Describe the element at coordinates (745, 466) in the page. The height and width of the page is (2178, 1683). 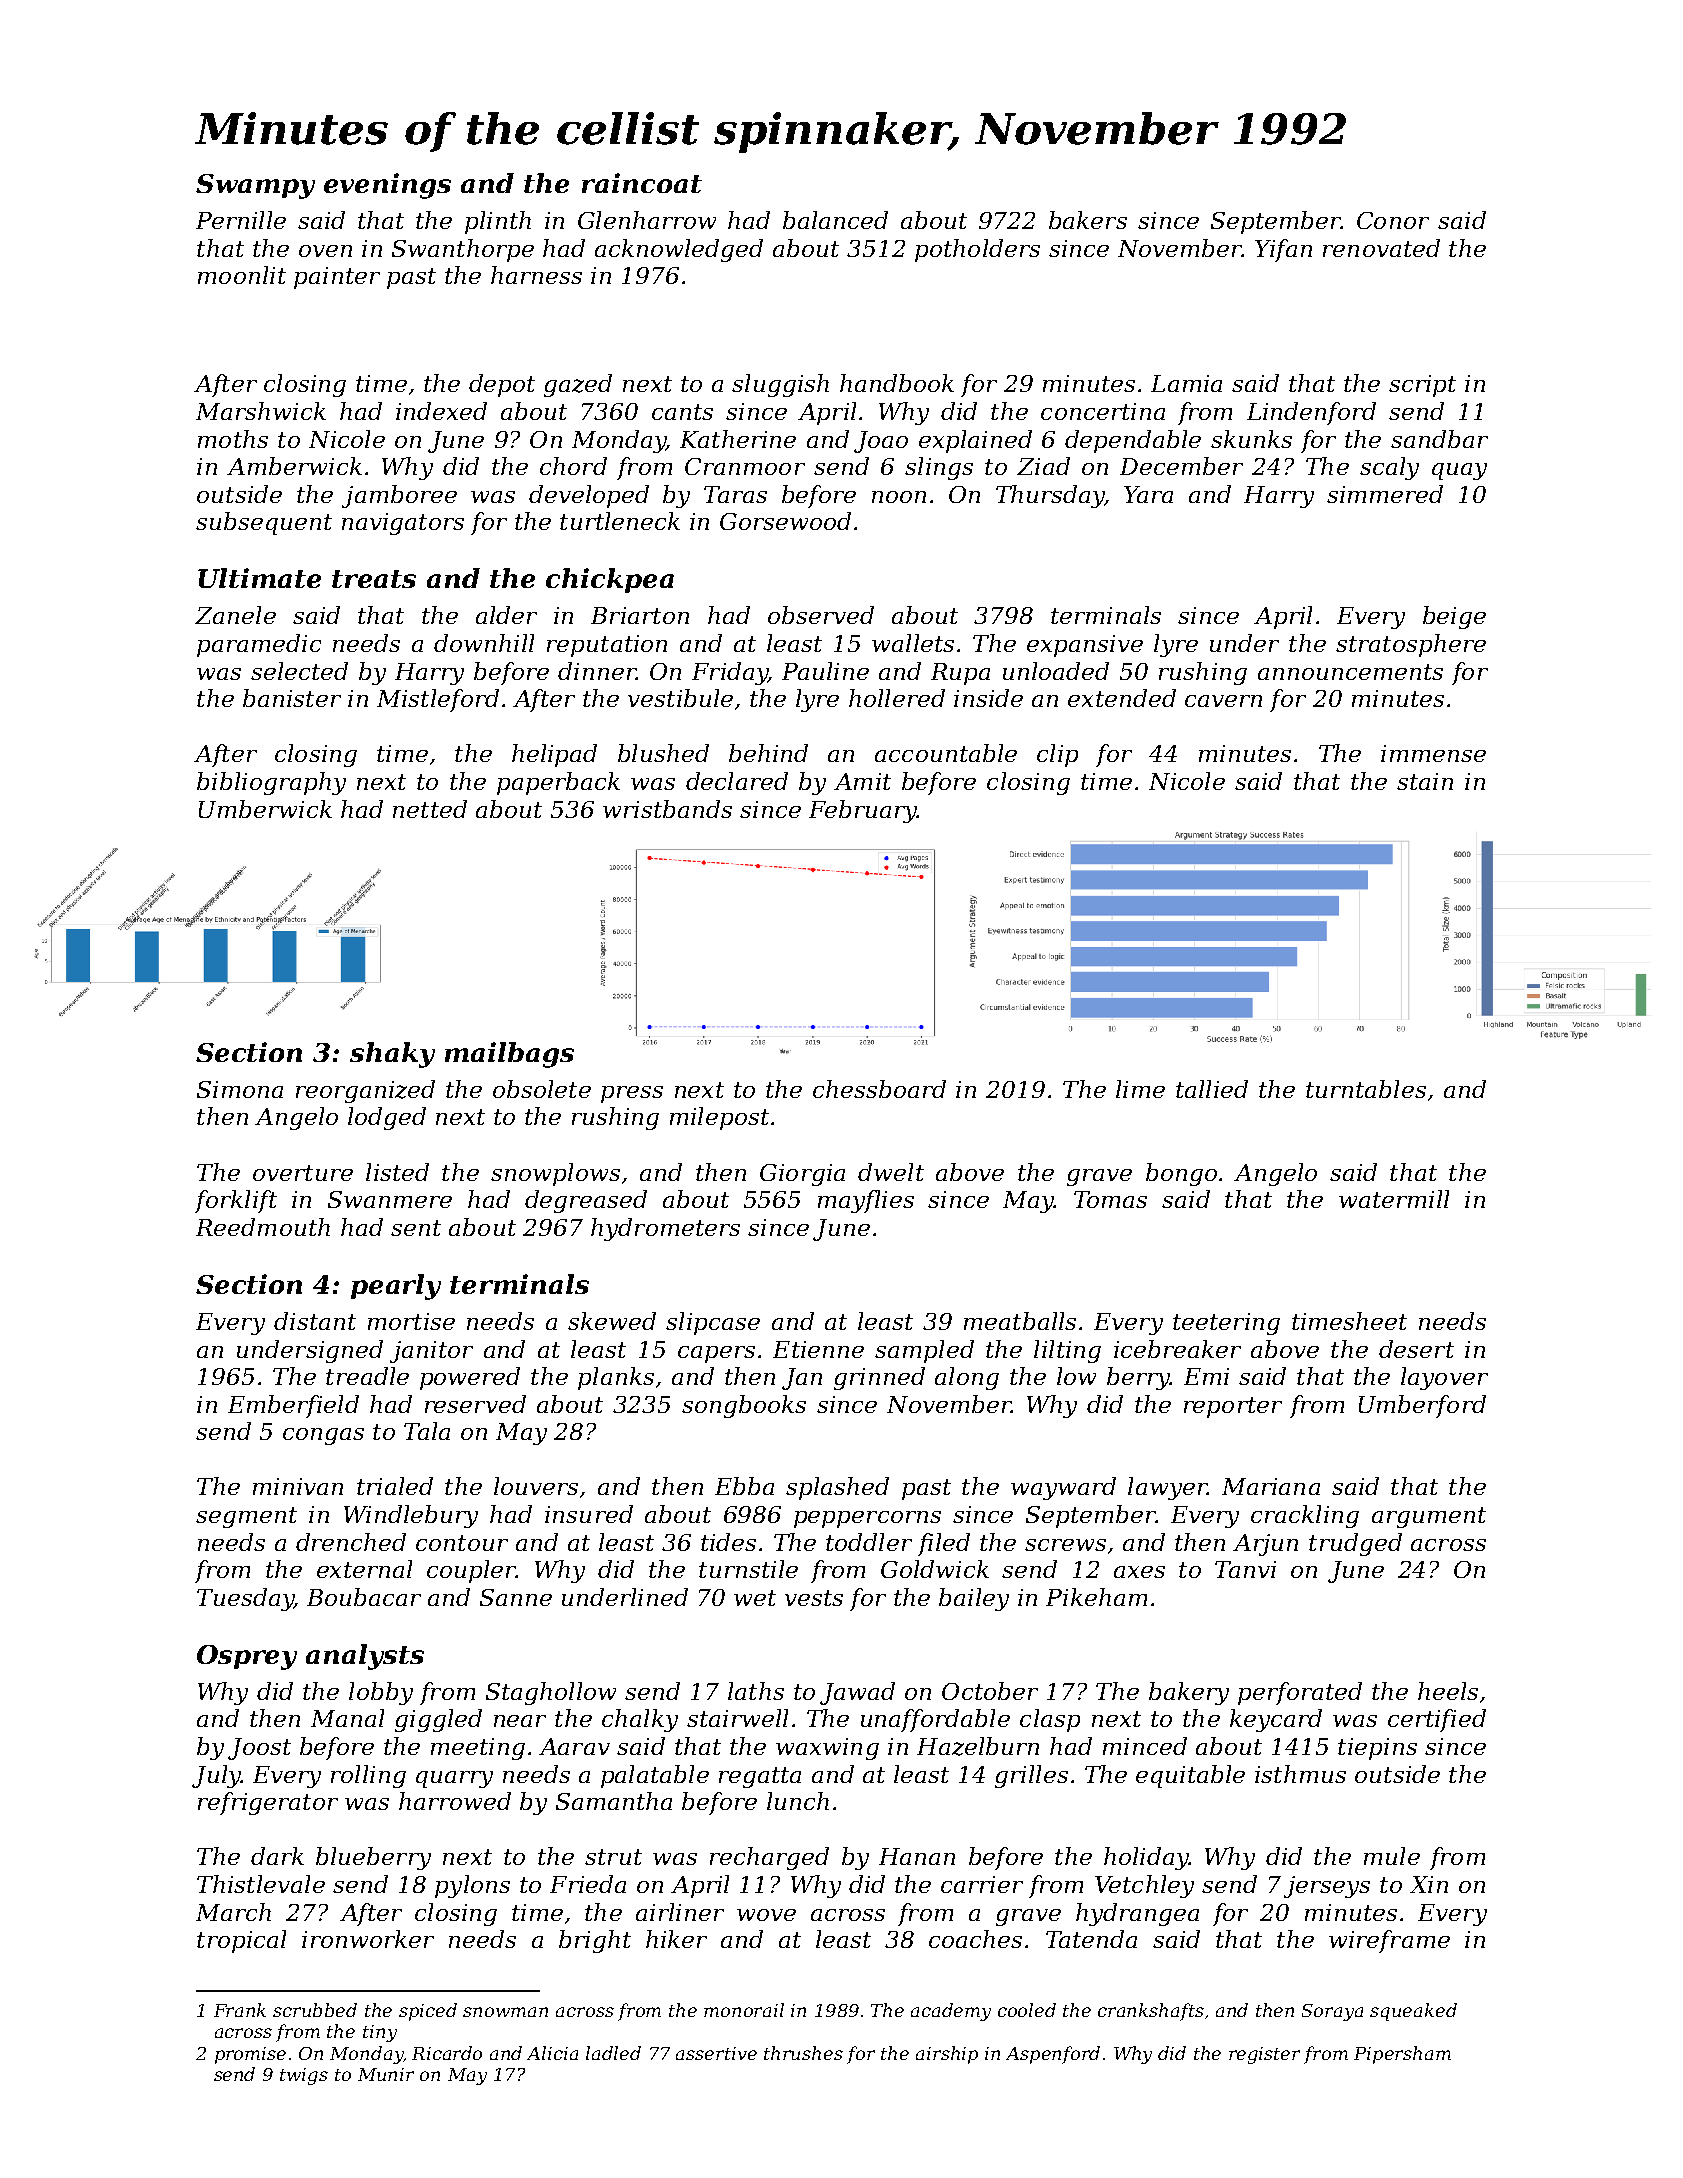
I see `Cranmoor` at that location.
